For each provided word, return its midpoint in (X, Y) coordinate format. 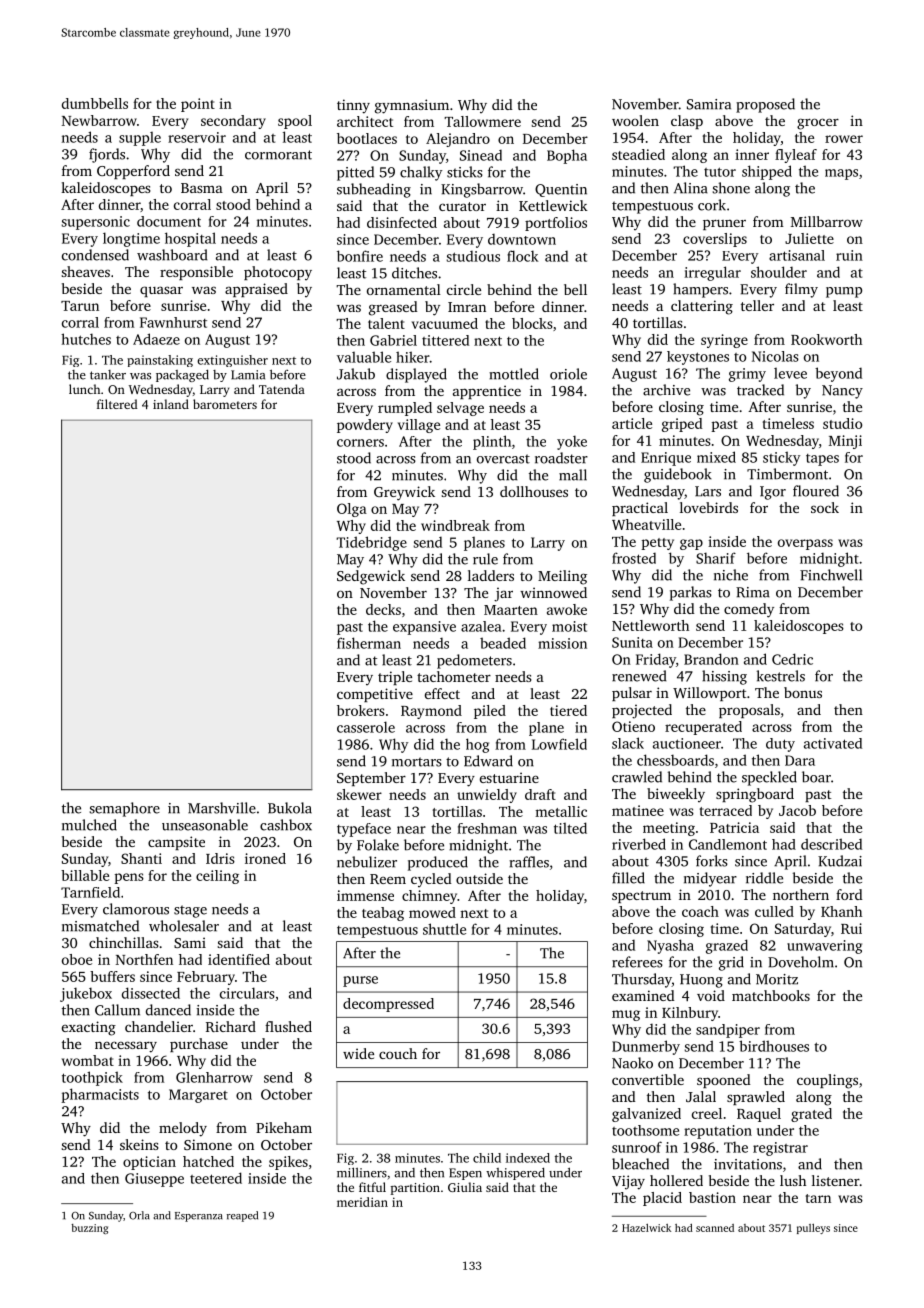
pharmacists (100, 1095)
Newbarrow (99, 120)
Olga (352, 510)
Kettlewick (553, 205)
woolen (635, 120)
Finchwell (831, 575)
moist (569, 626)
